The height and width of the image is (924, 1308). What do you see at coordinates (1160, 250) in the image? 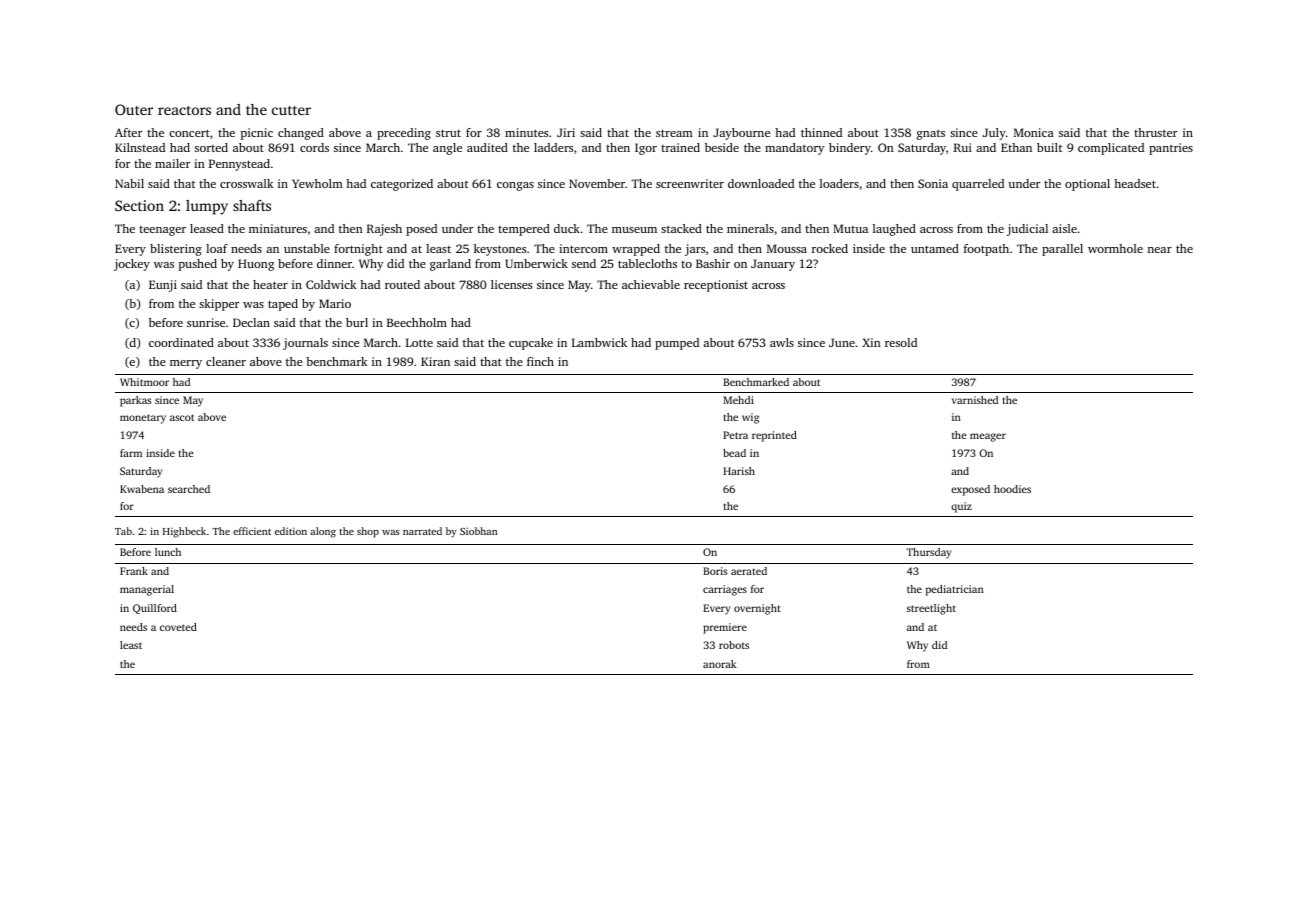
I see `near` at bounding box center [1160, 250].
